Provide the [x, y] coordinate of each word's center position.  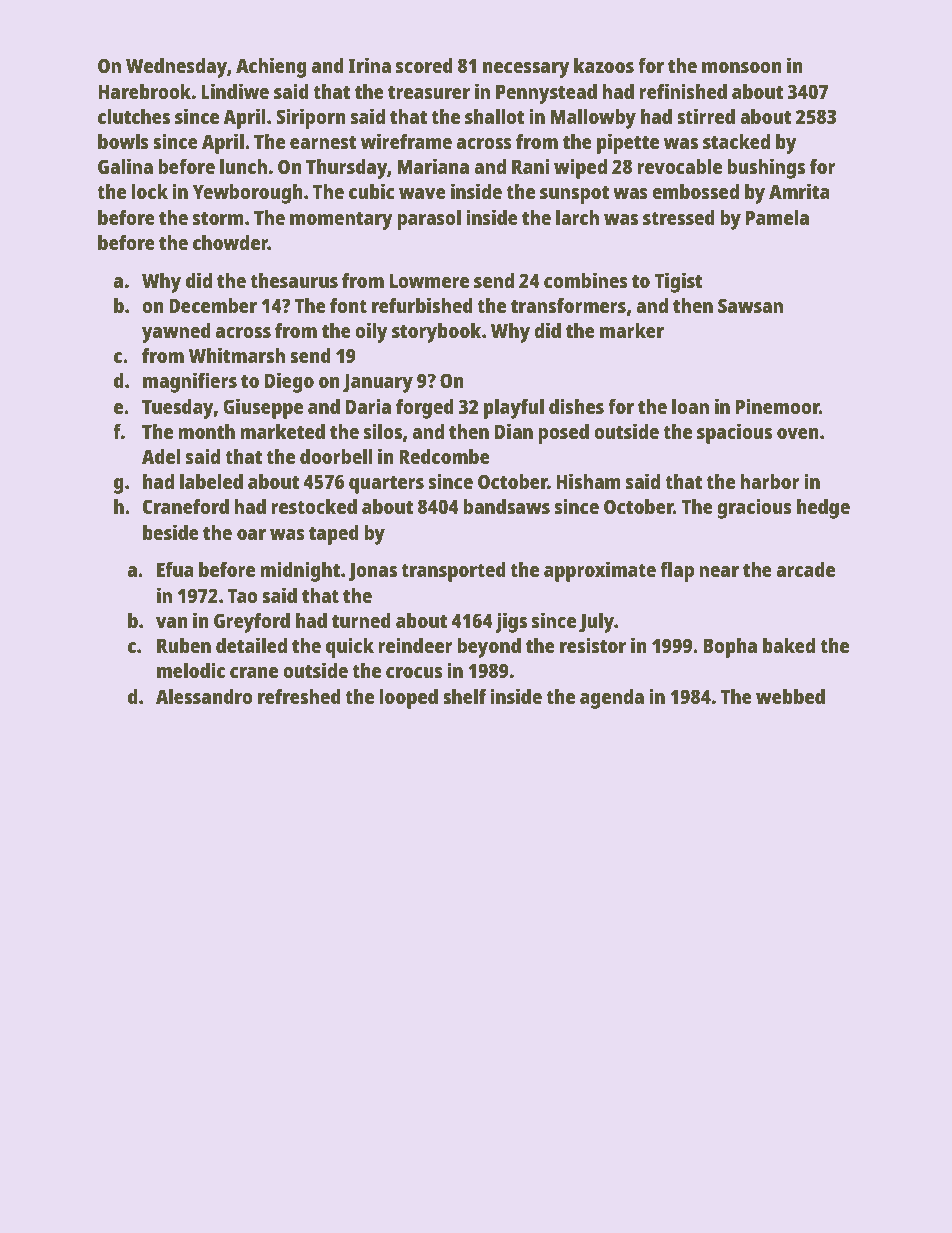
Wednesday [176, 68]
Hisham [588, 481]
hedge [823, 509]
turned [361, 620]
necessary [526, 70]
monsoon [742, 67]
